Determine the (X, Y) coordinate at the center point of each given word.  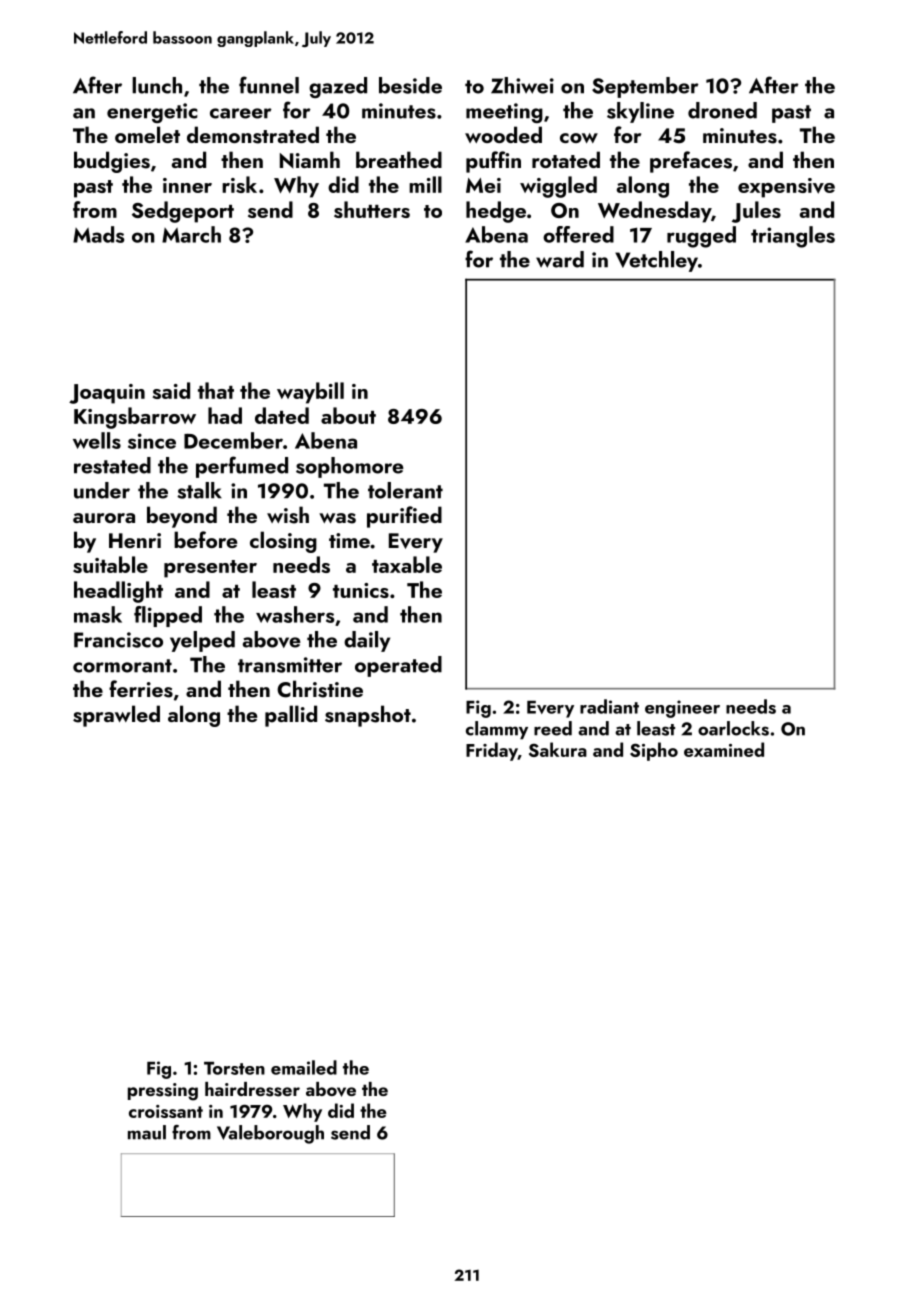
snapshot (368, 716)
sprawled (116, 716)
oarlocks (733, 728)
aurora (104, 518)
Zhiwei (522, 85)
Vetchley (656, 261)
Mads (98, 234)
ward (560, 259)
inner (187, 185)
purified (404, 517)
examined (724, 749)
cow (579, 138)
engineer (682, 709)
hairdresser (252, 1089)
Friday (492, 751)
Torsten (234, 1068)
